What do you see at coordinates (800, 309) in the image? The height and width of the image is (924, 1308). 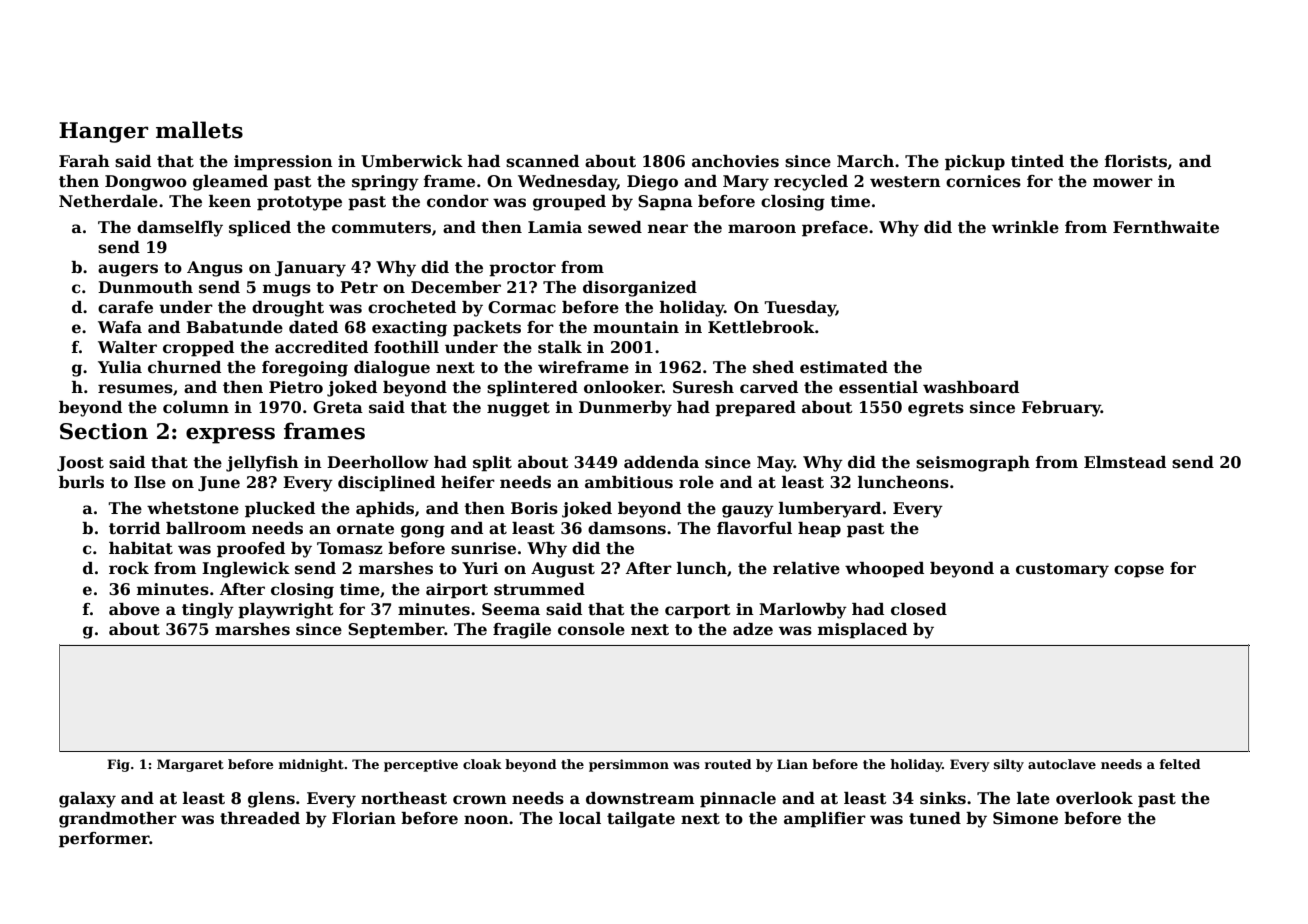 I see `Tuesday` at bounding box center [800, 309].
